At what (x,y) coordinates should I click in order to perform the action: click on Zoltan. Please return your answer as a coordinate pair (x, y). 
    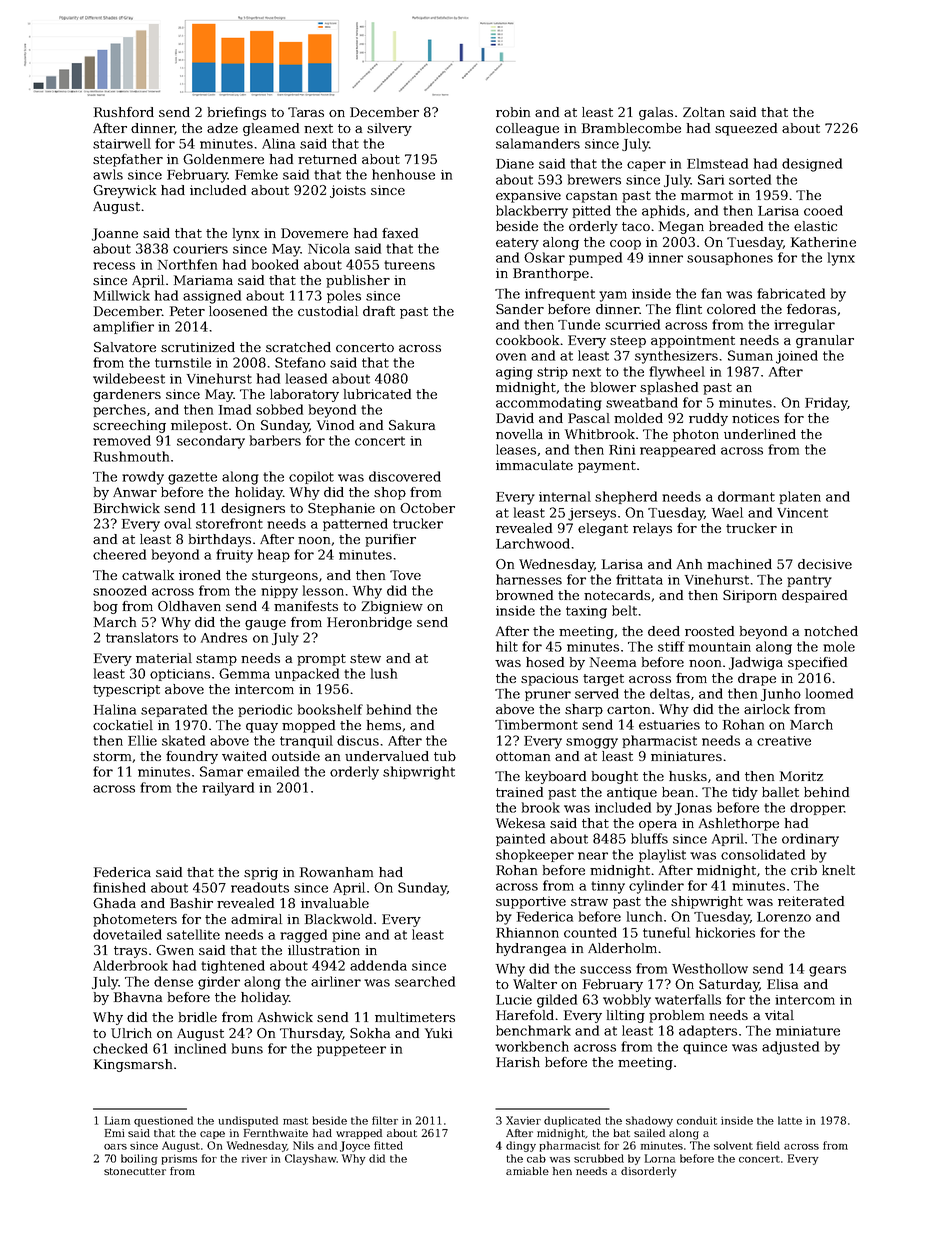
    Looking at the image, I should click on (704, 112).
